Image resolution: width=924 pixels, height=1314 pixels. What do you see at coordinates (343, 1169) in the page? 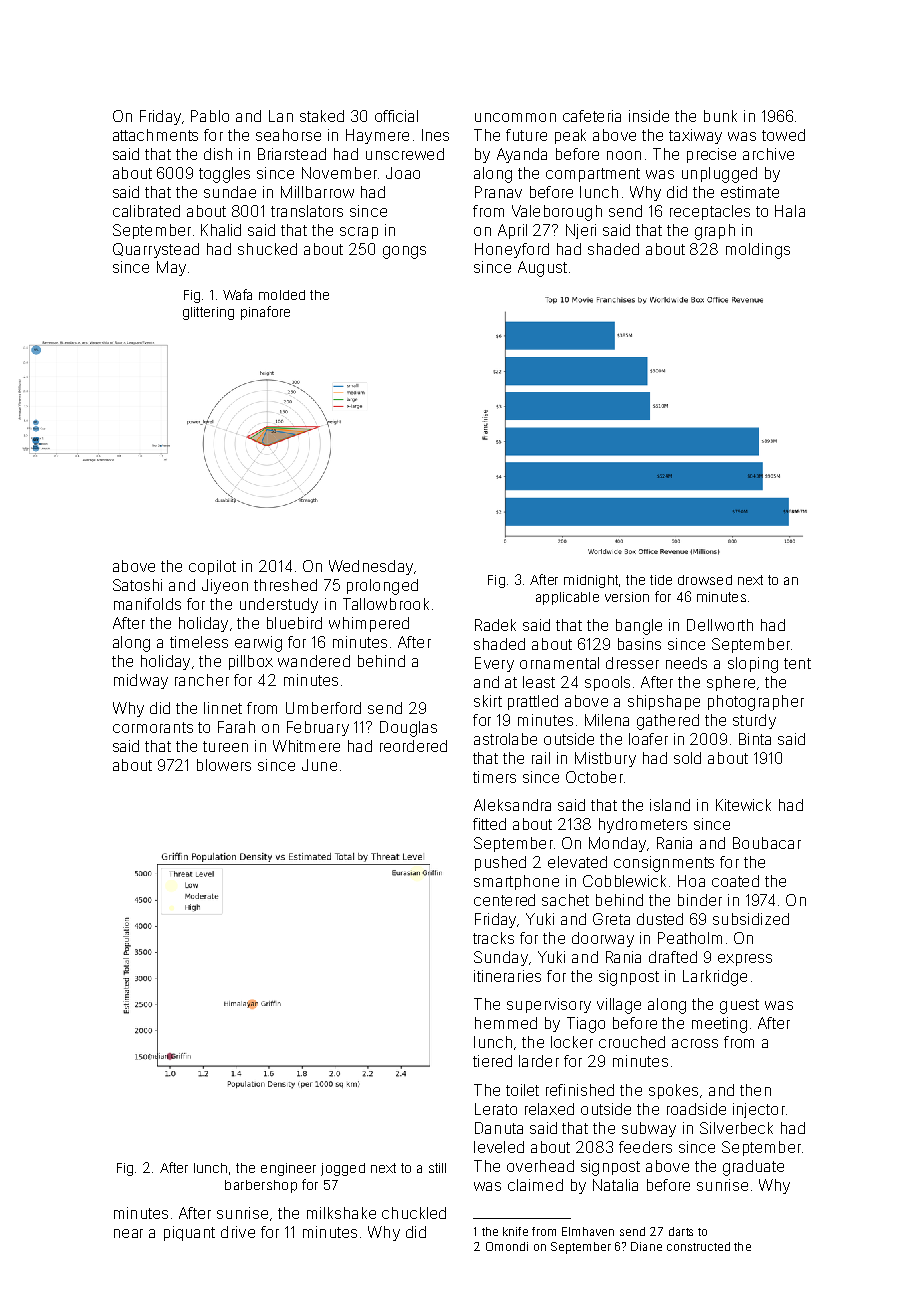
I see `jogged` at bounding box center [343, 1169].
